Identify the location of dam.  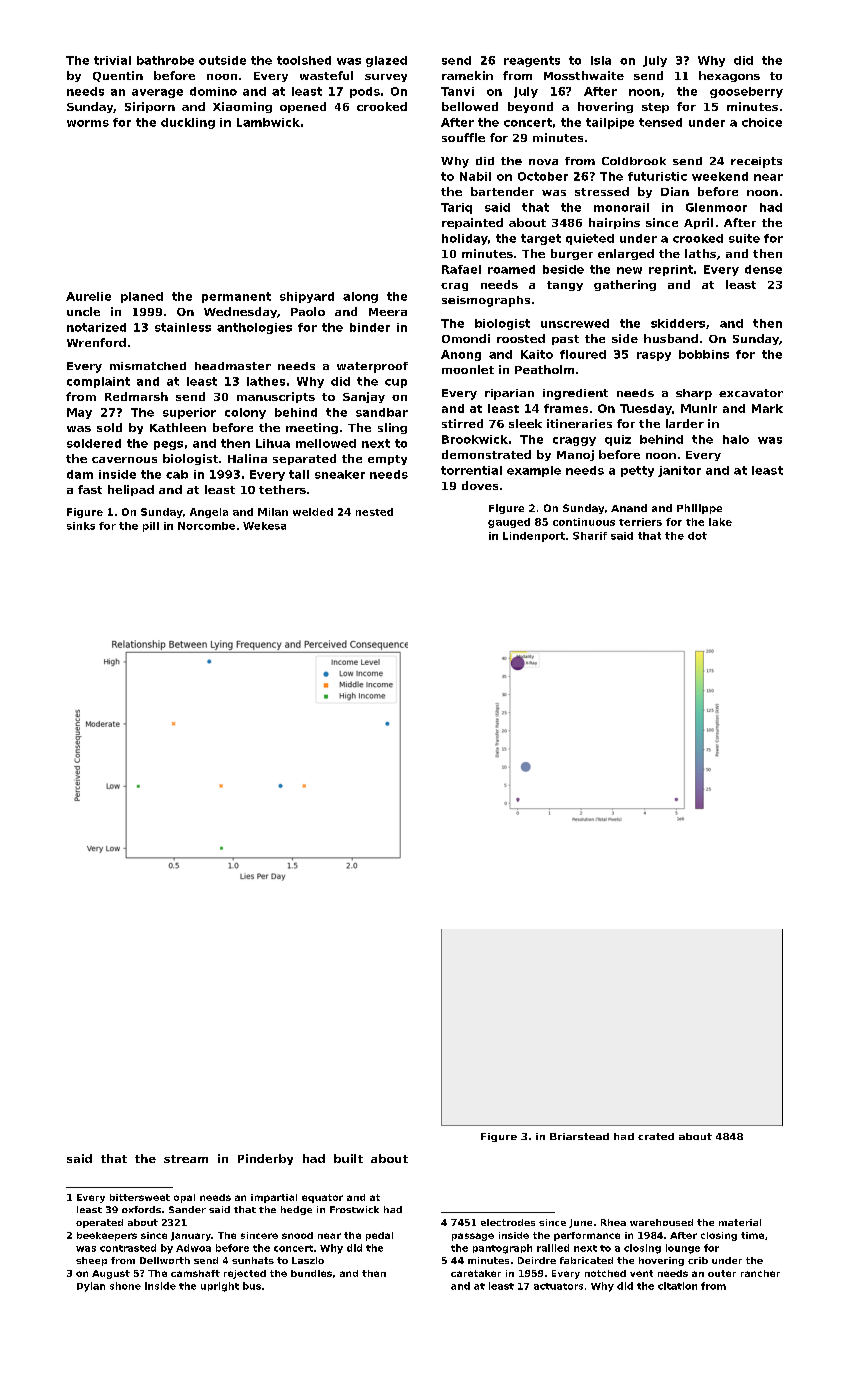
(80, 474).
